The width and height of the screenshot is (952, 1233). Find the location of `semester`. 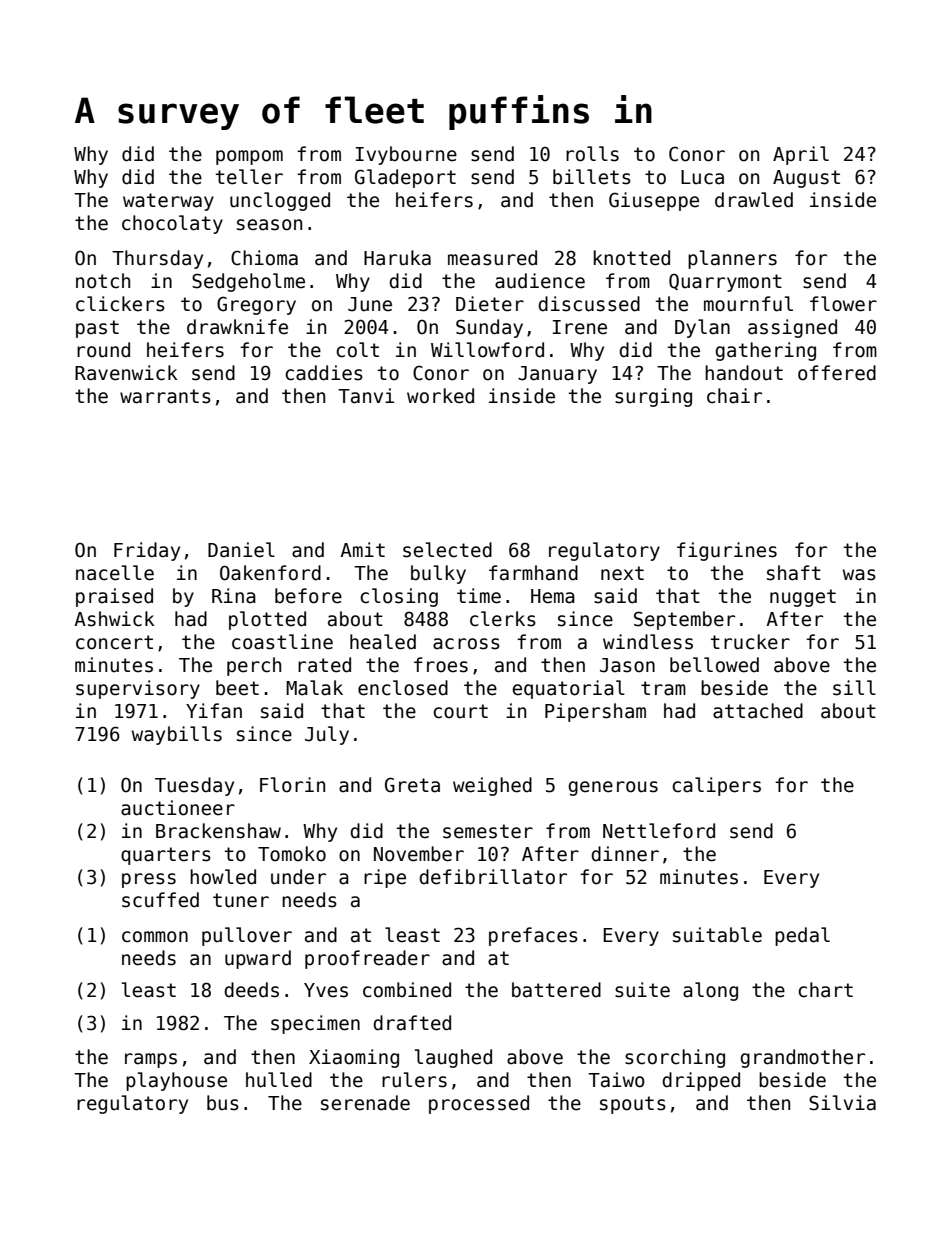

semester is located at coordinates (488, 831).
